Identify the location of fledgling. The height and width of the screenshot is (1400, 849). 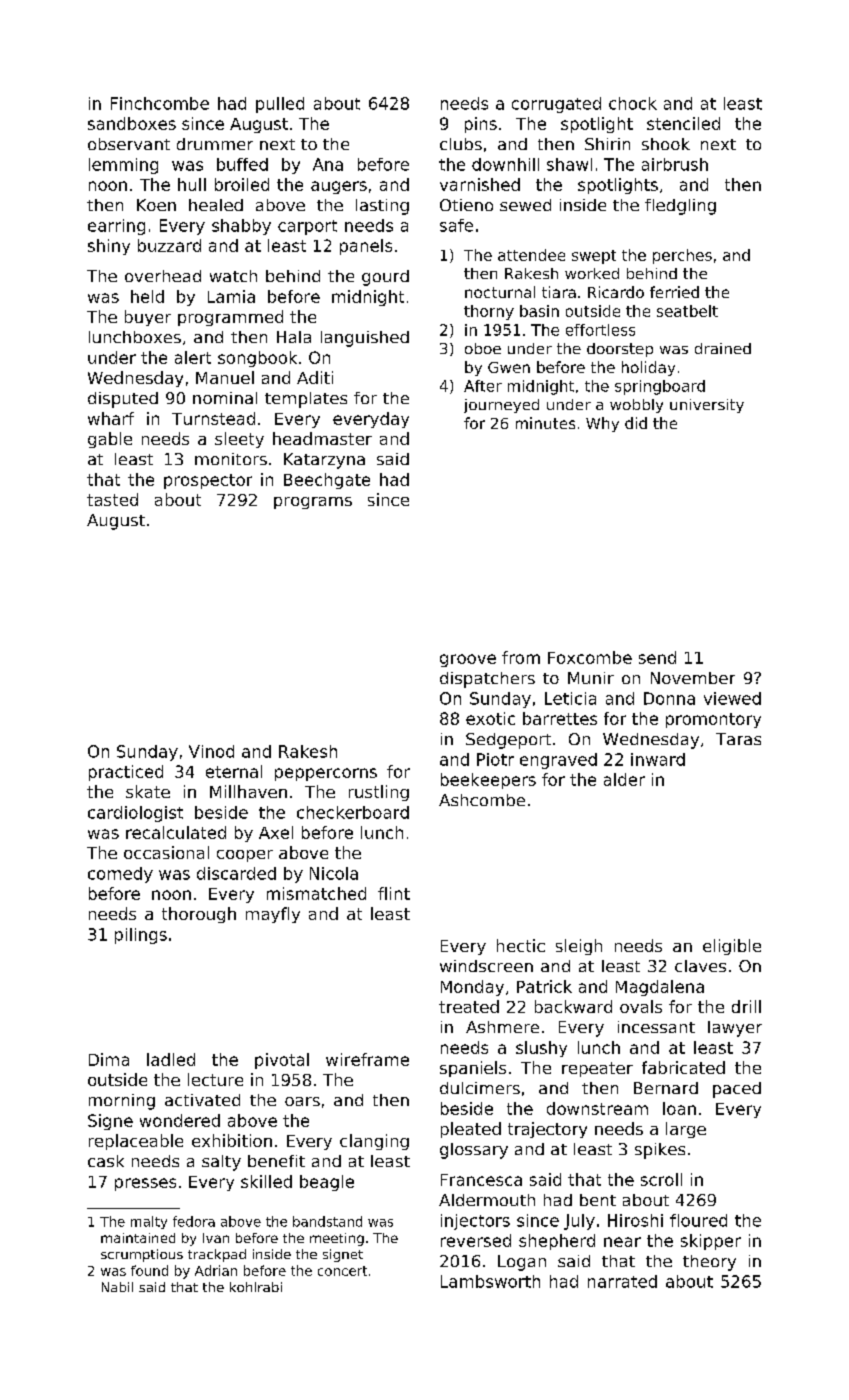
(680, 207).
